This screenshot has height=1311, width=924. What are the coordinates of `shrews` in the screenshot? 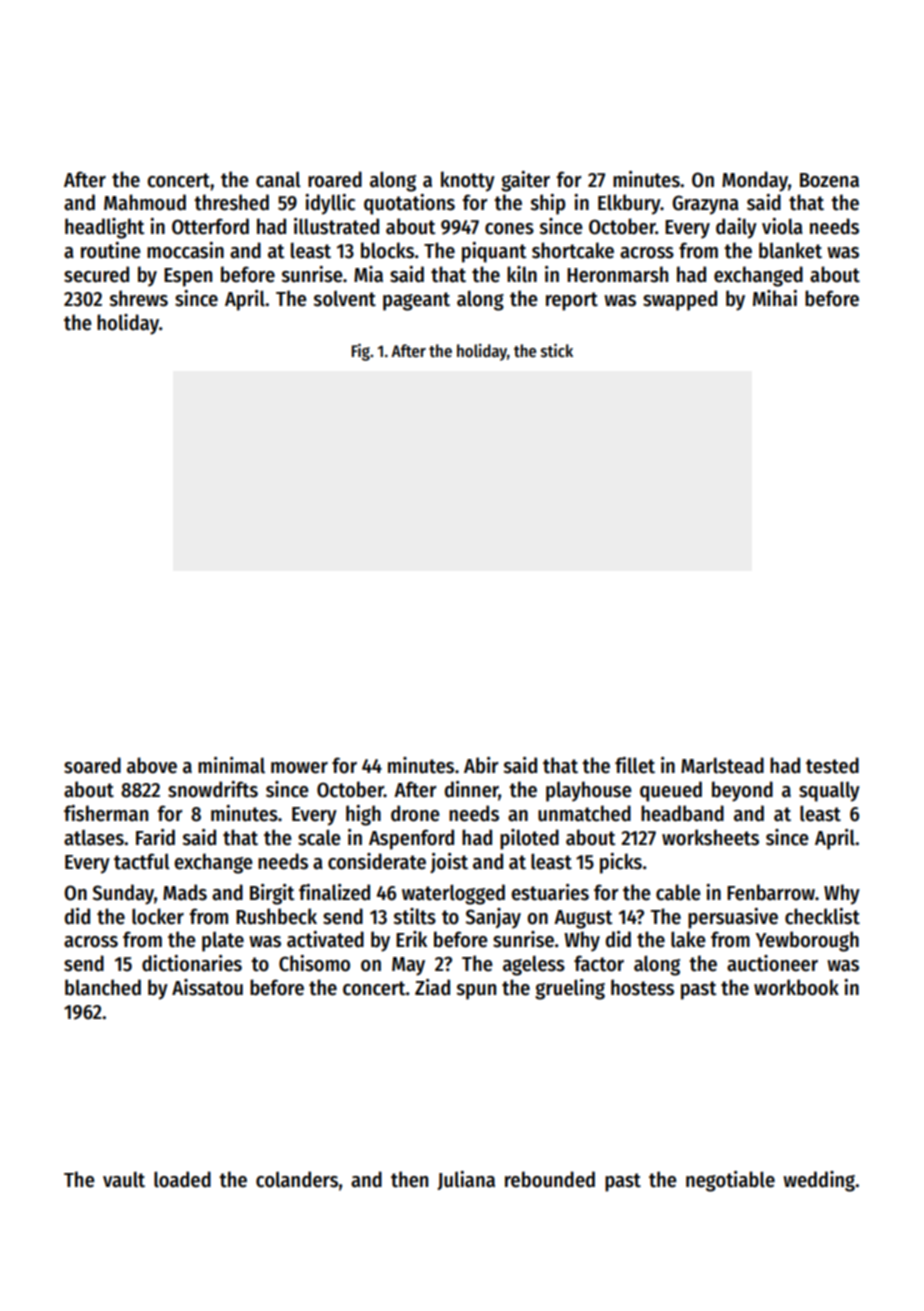 It's located at (138, 298).
